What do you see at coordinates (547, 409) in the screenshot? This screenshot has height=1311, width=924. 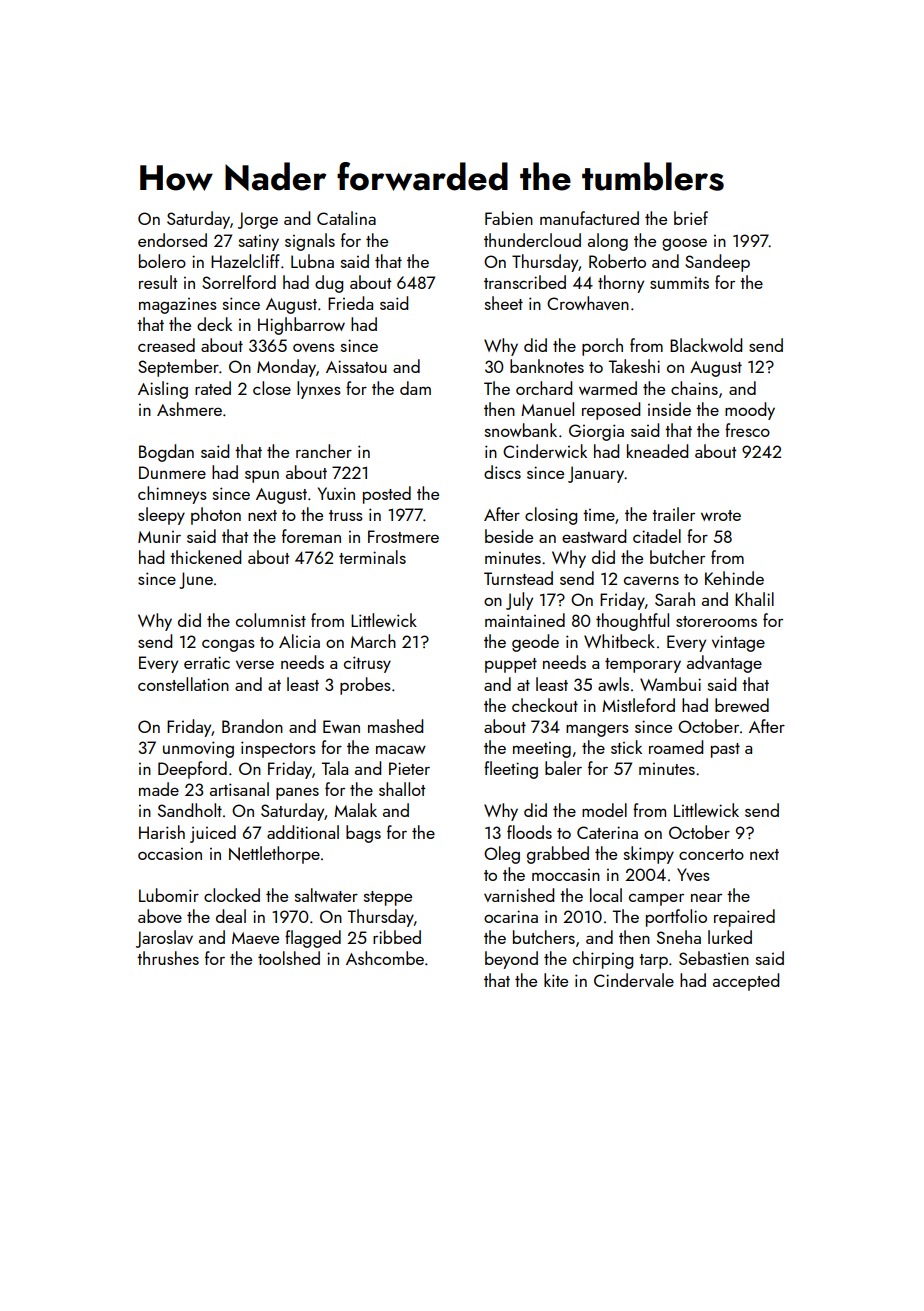 I see `Manuel` at bounding box center [547, 409].
